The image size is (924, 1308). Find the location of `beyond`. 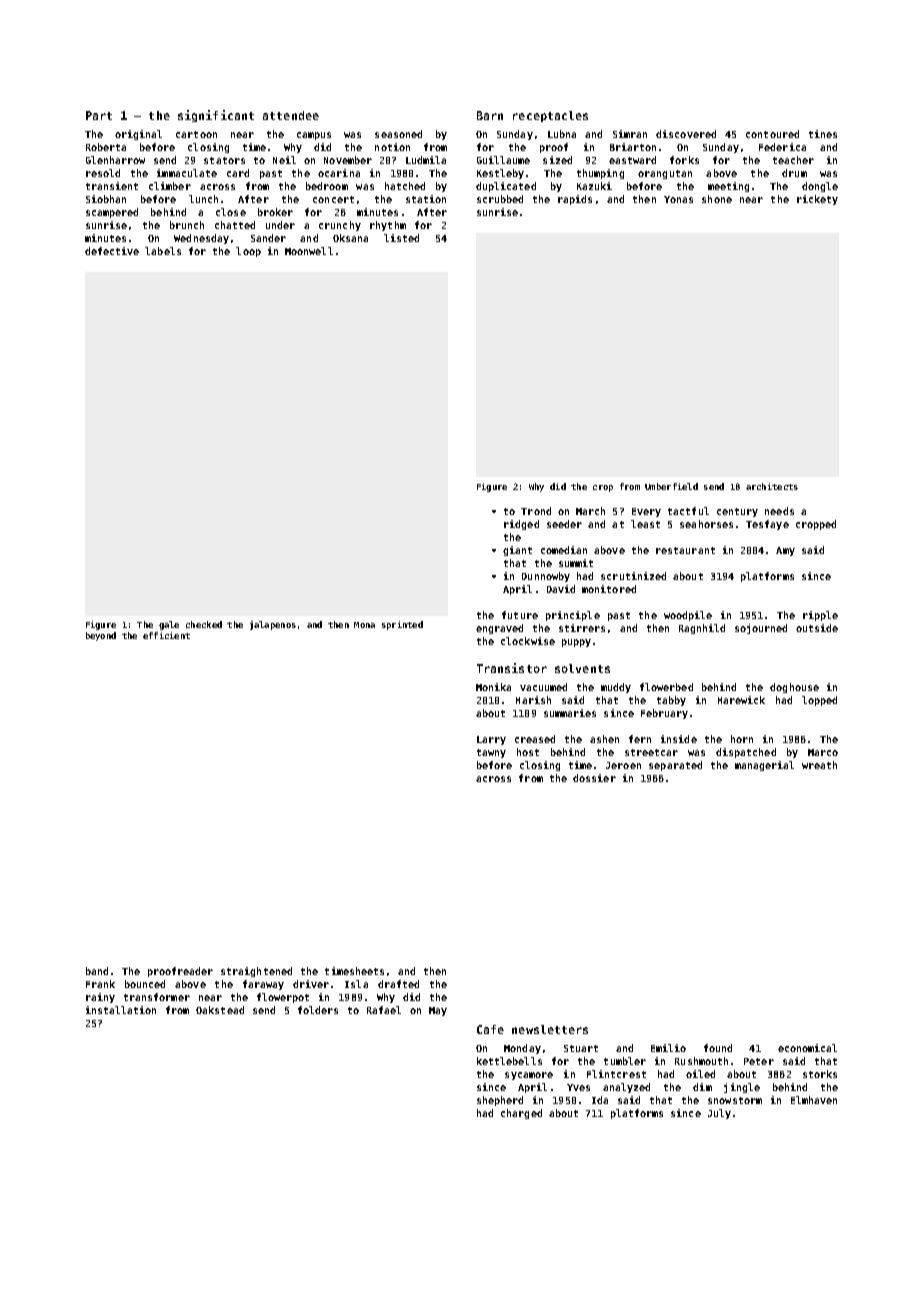

beyond is located at coordinates (101, 636).
